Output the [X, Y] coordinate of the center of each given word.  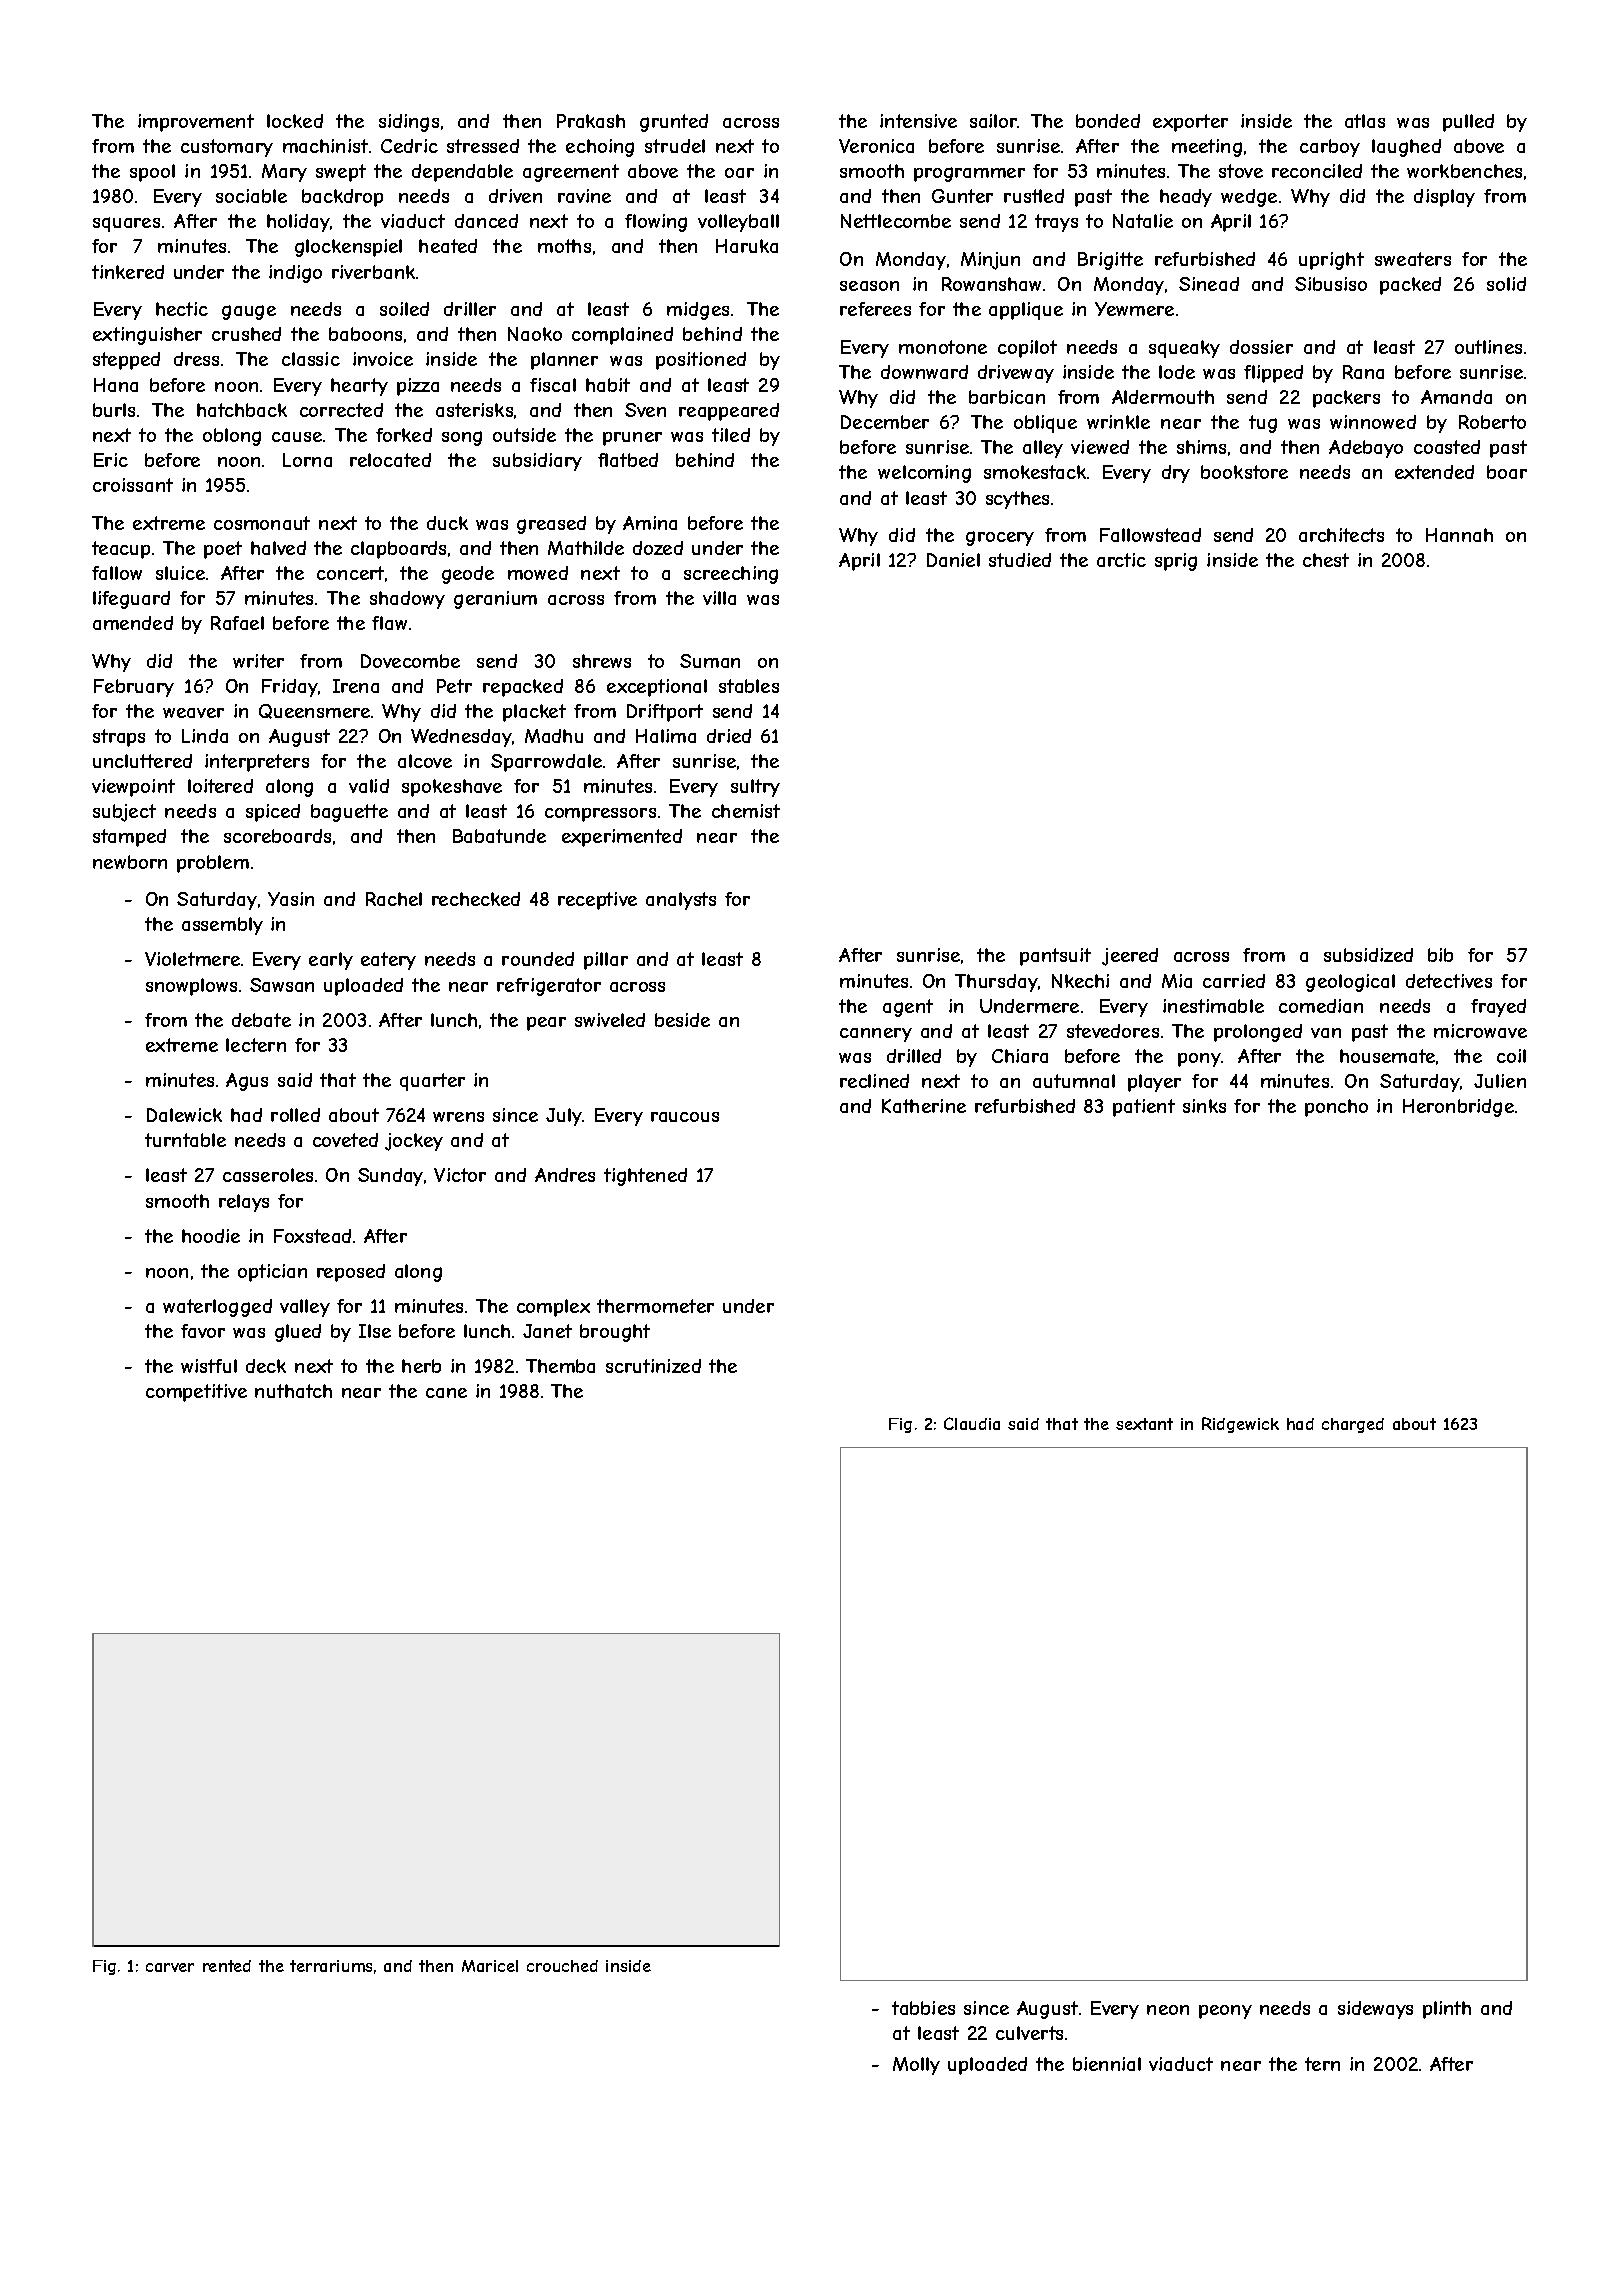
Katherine [924, 1106]
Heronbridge [1458, 1108]
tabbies [923, 2008]
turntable [185, 1140]
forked [404, 435]
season [869, 286]
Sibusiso [1331, 284]
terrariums [331, 1966]
